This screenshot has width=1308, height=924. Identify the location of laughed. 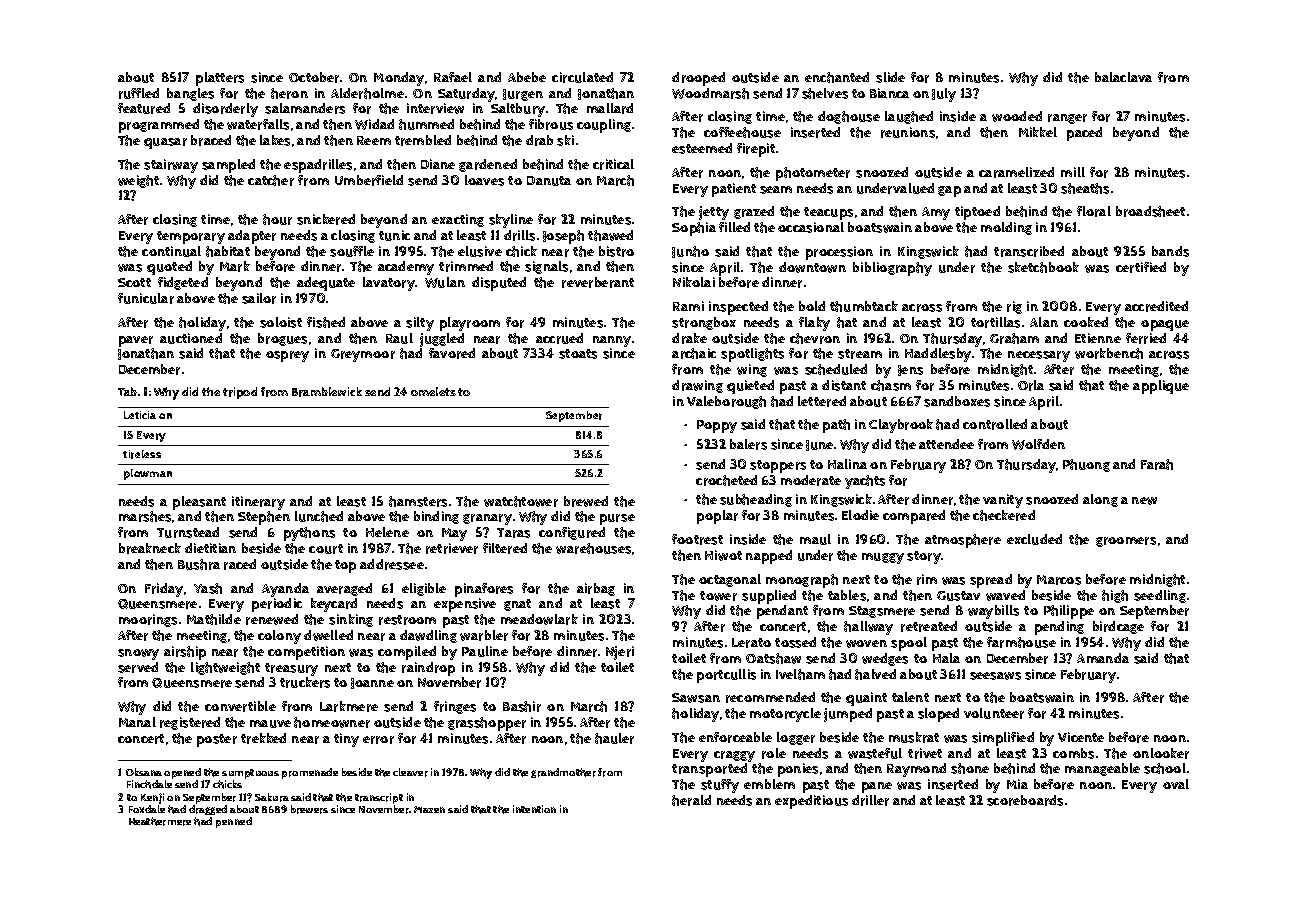
(909, 117).
